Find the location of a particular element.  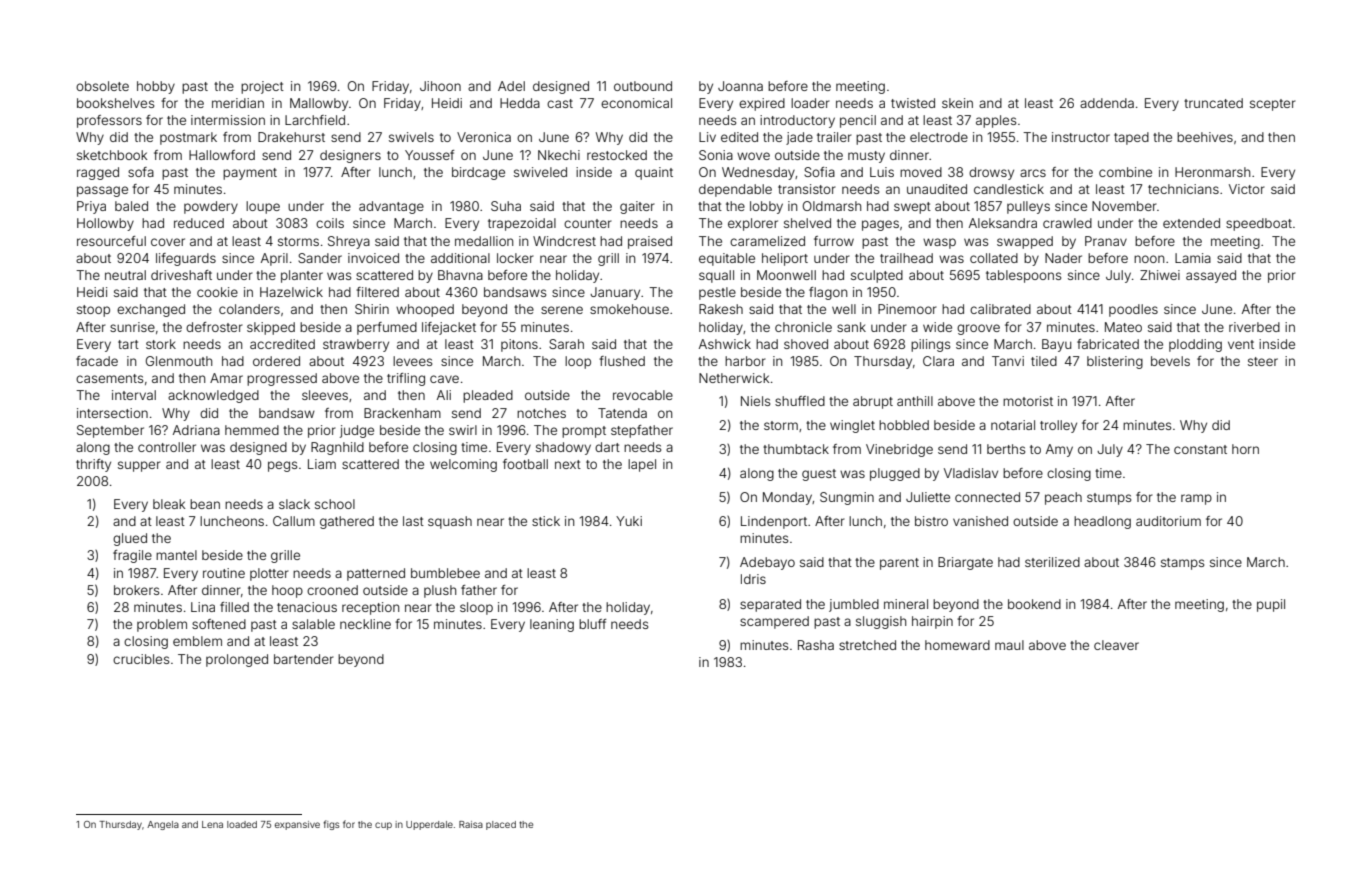

welcoming is located at coordinates (463, 465).
